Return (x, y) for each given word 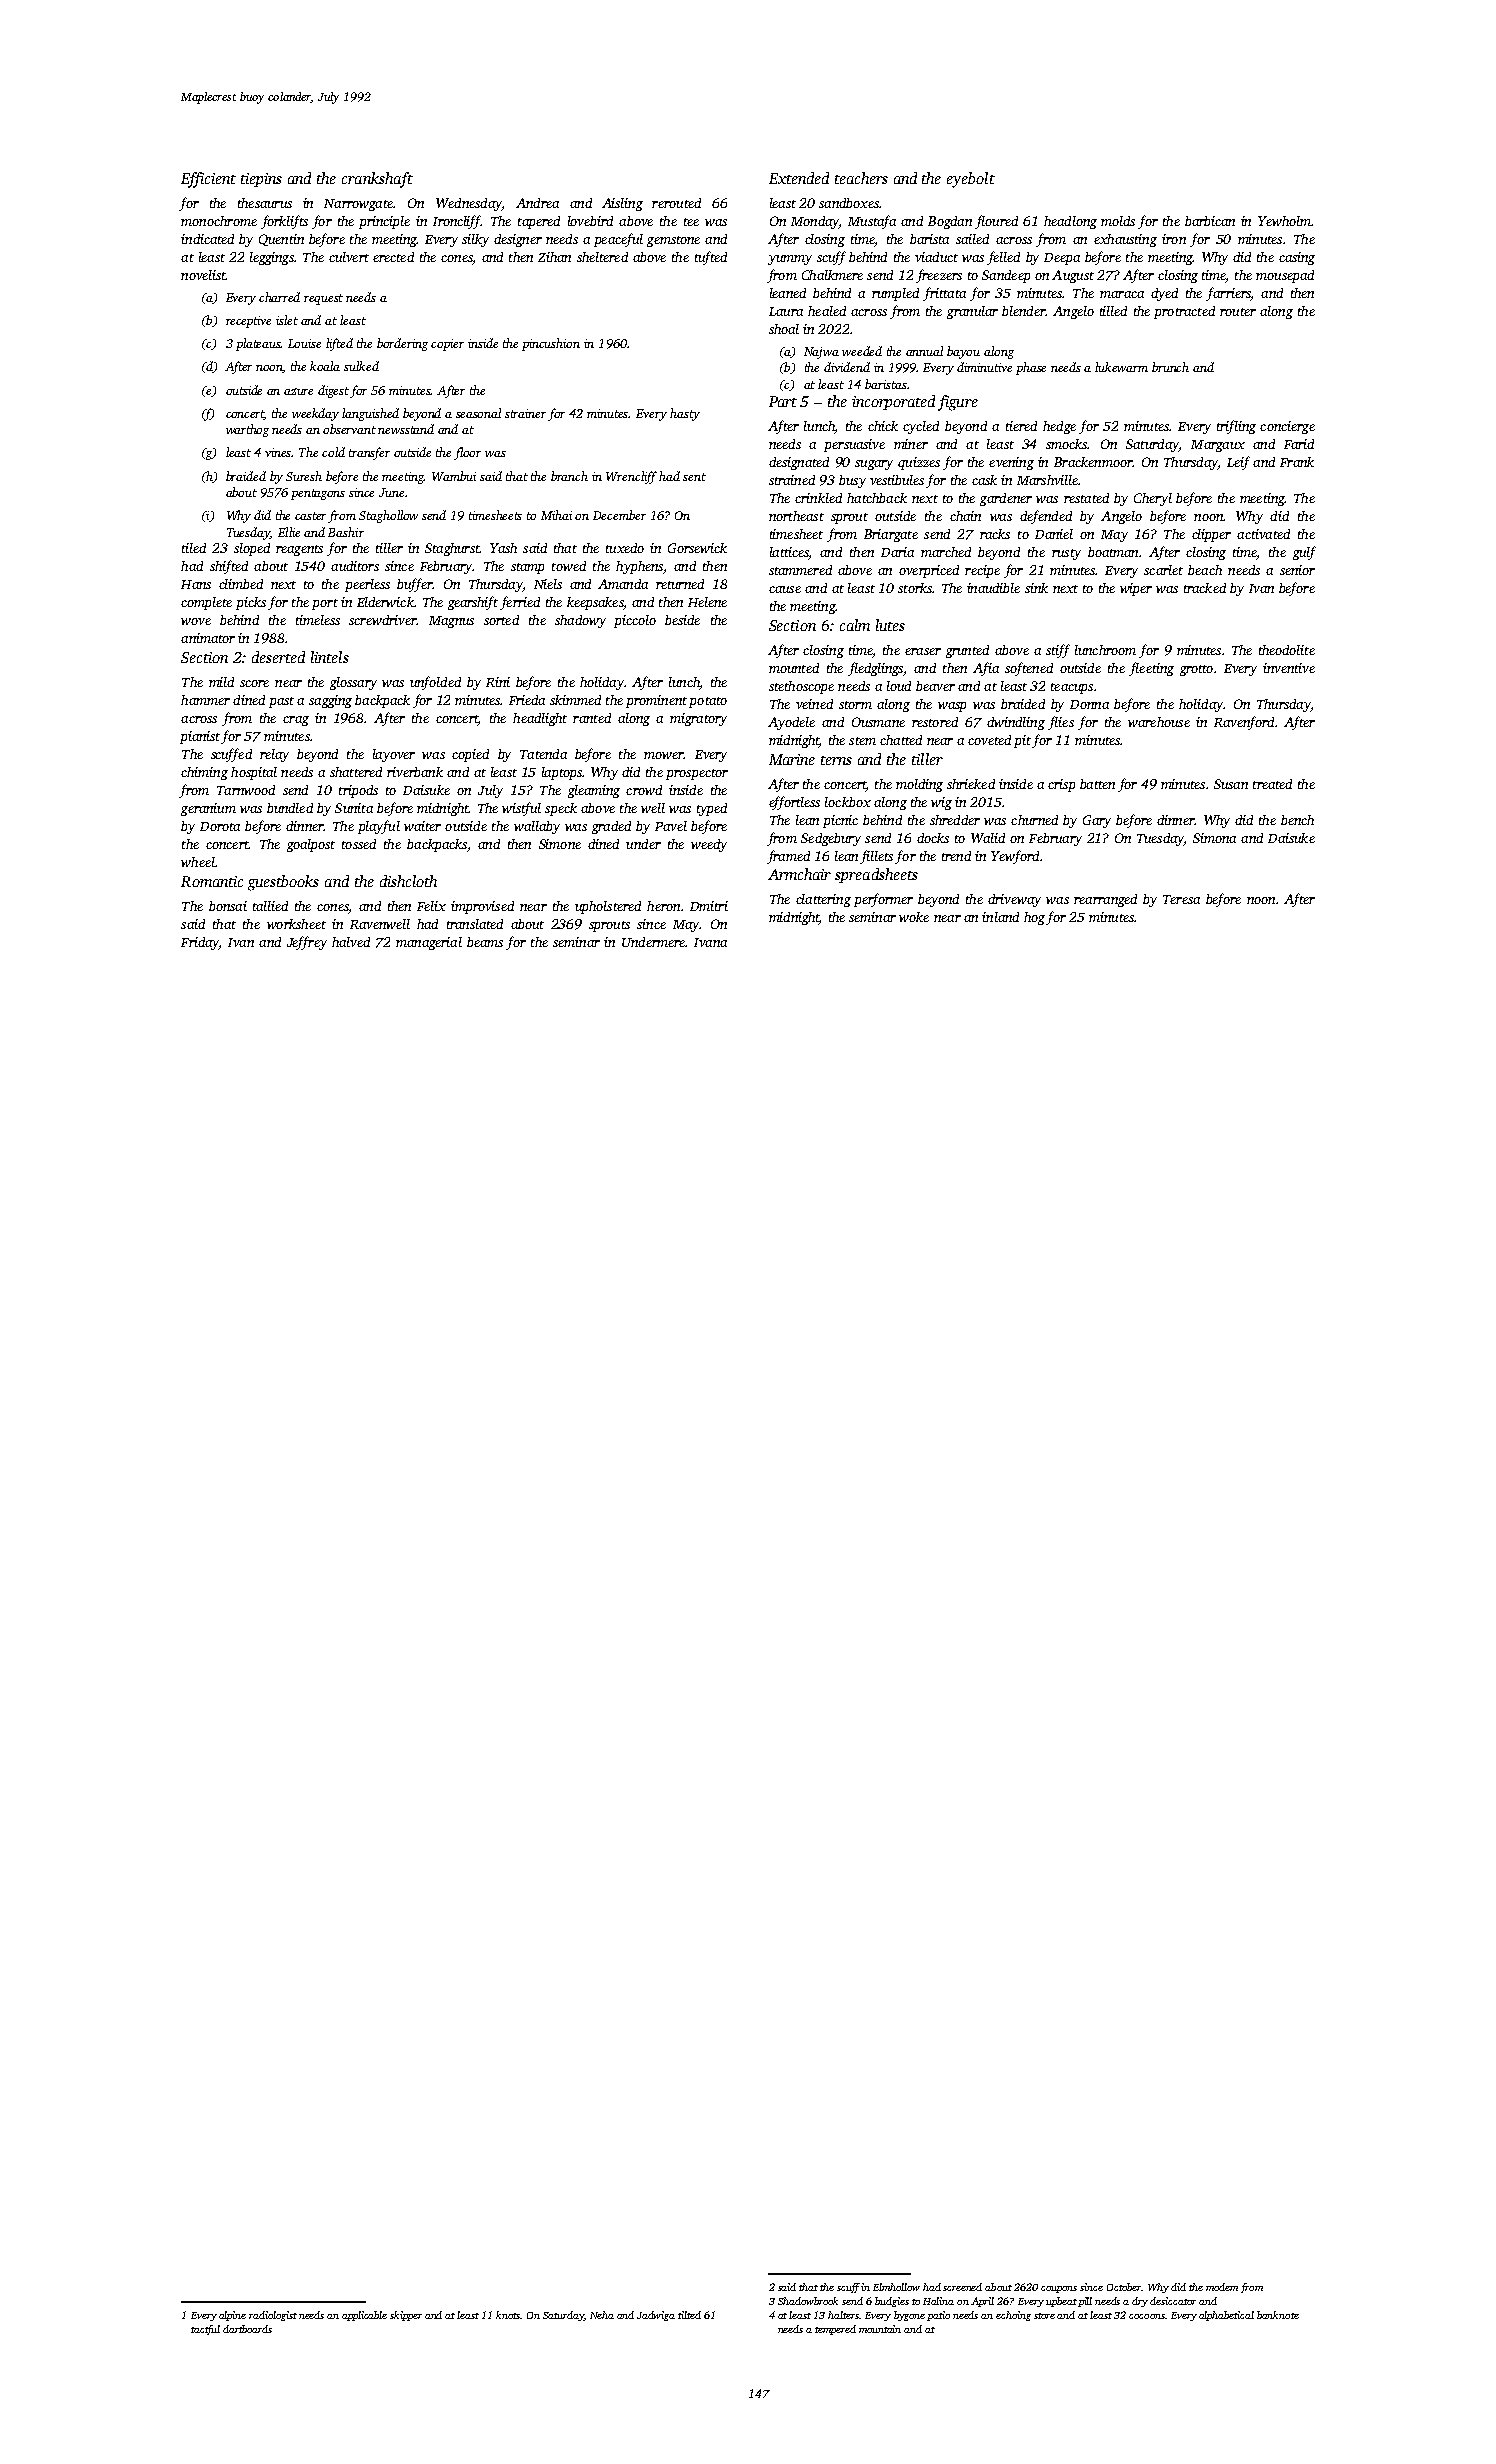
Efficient (208, 180)
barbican (1210, 221)
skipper (406, 2316)
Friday (200, 943)
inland (1000, 917)
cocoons (1147, 2316)
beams (485, 942)
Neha (602, 2315)
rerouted (676, 203)
